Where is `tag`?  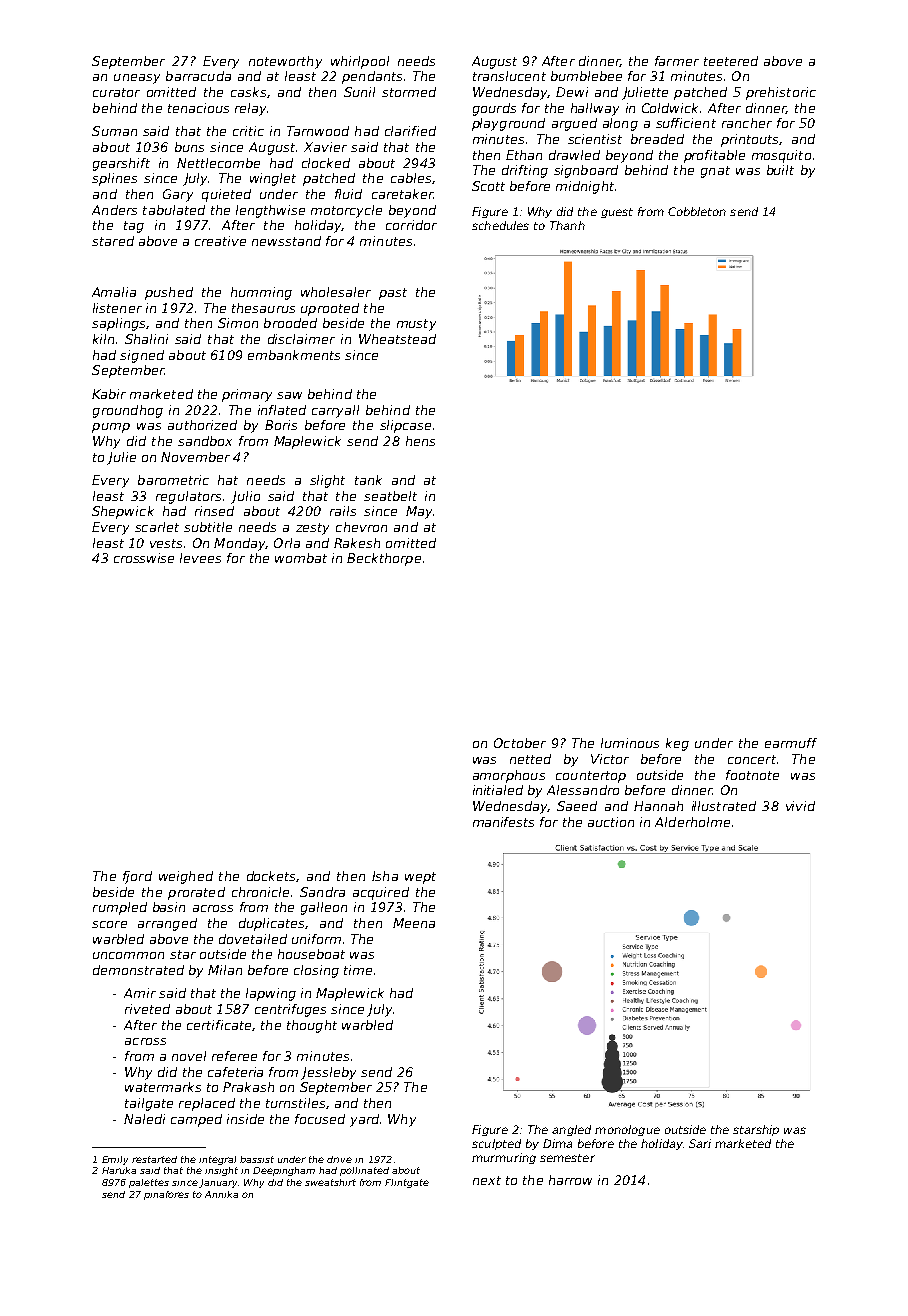
tag is located at coordinates (134, 227).
